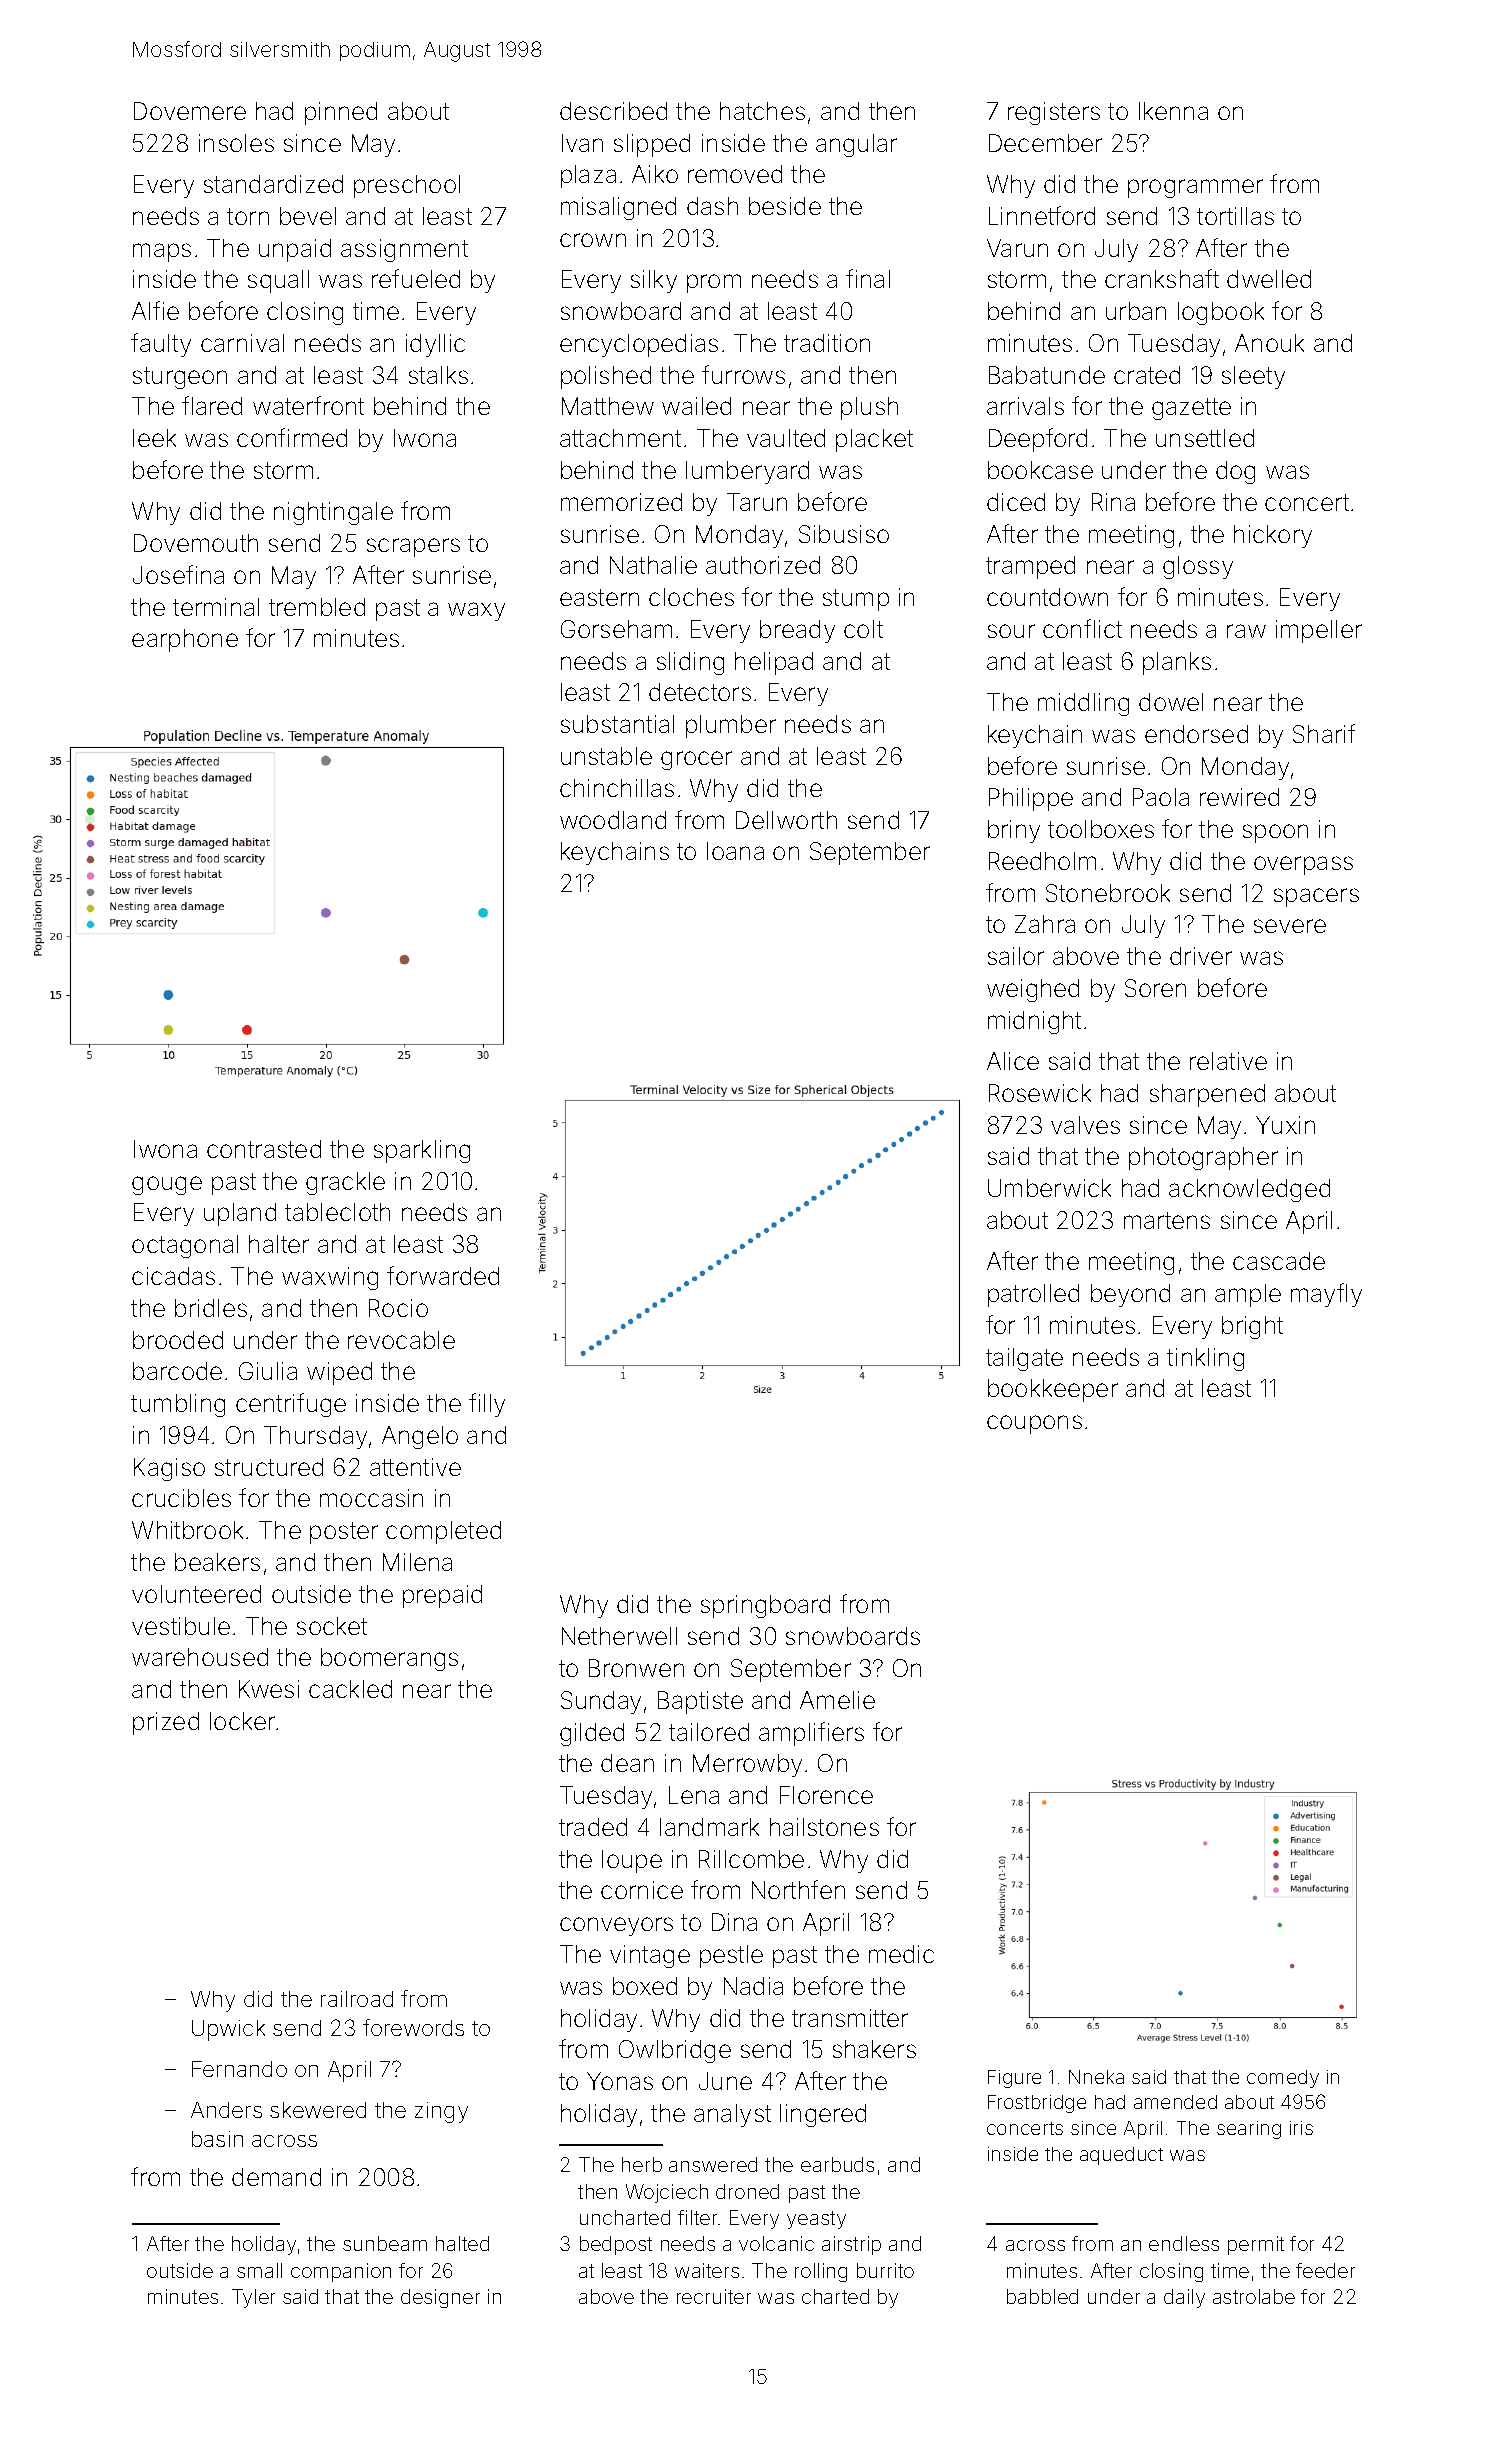 The image size is (1496, 2464). Describe the element at coordinates (407, 186) in the screenshot. I see `preschool` at that location.
